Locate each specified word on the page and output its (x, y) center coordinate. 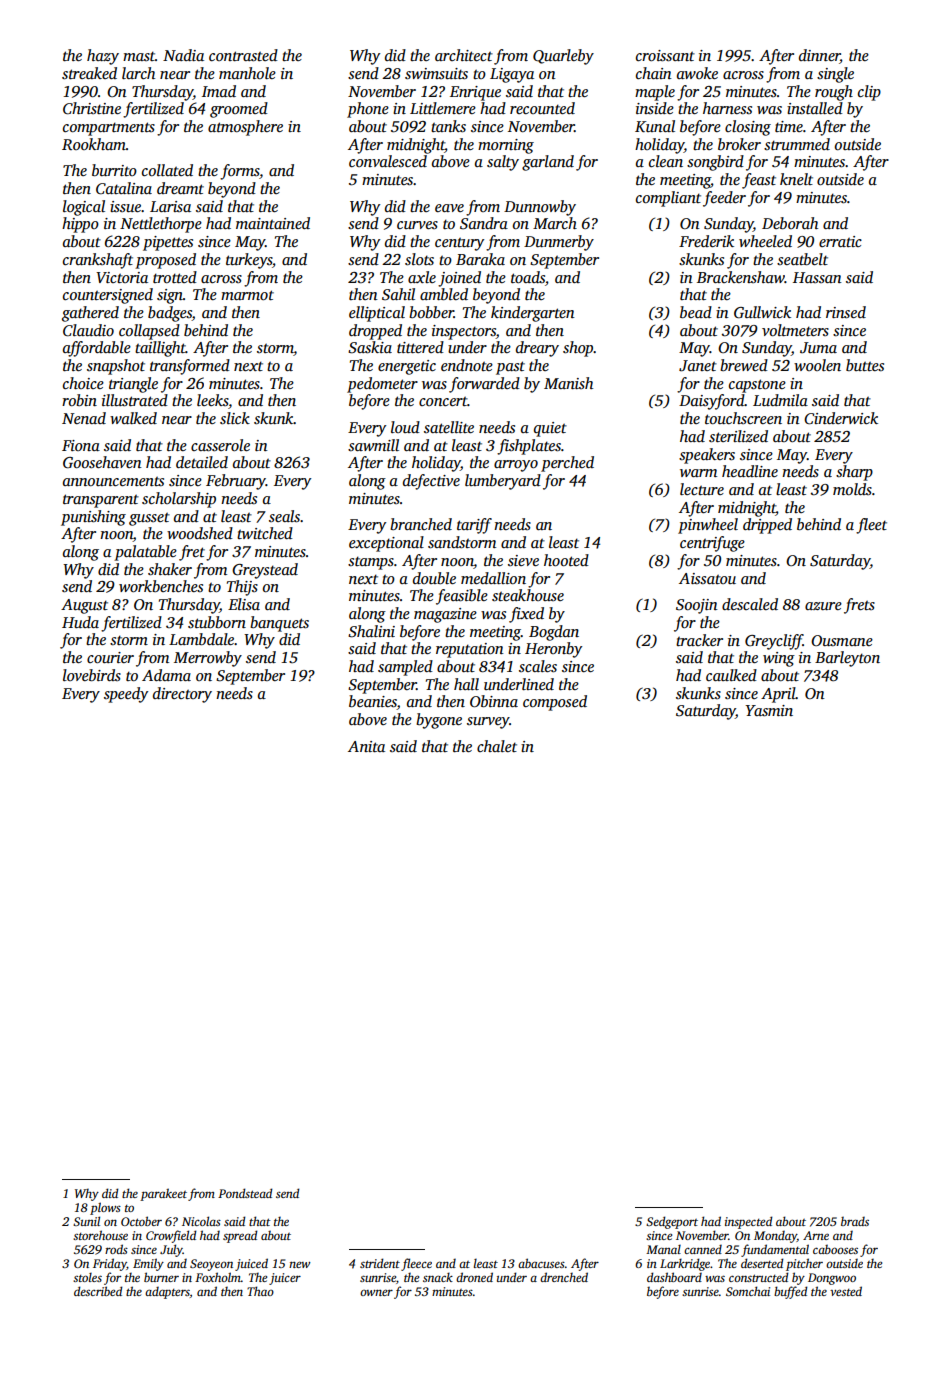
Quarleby (563, 57)
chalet (497, 746)
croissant (665, 56)
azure (823, 606)
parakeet (163, 1194)
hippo (80, 225)
